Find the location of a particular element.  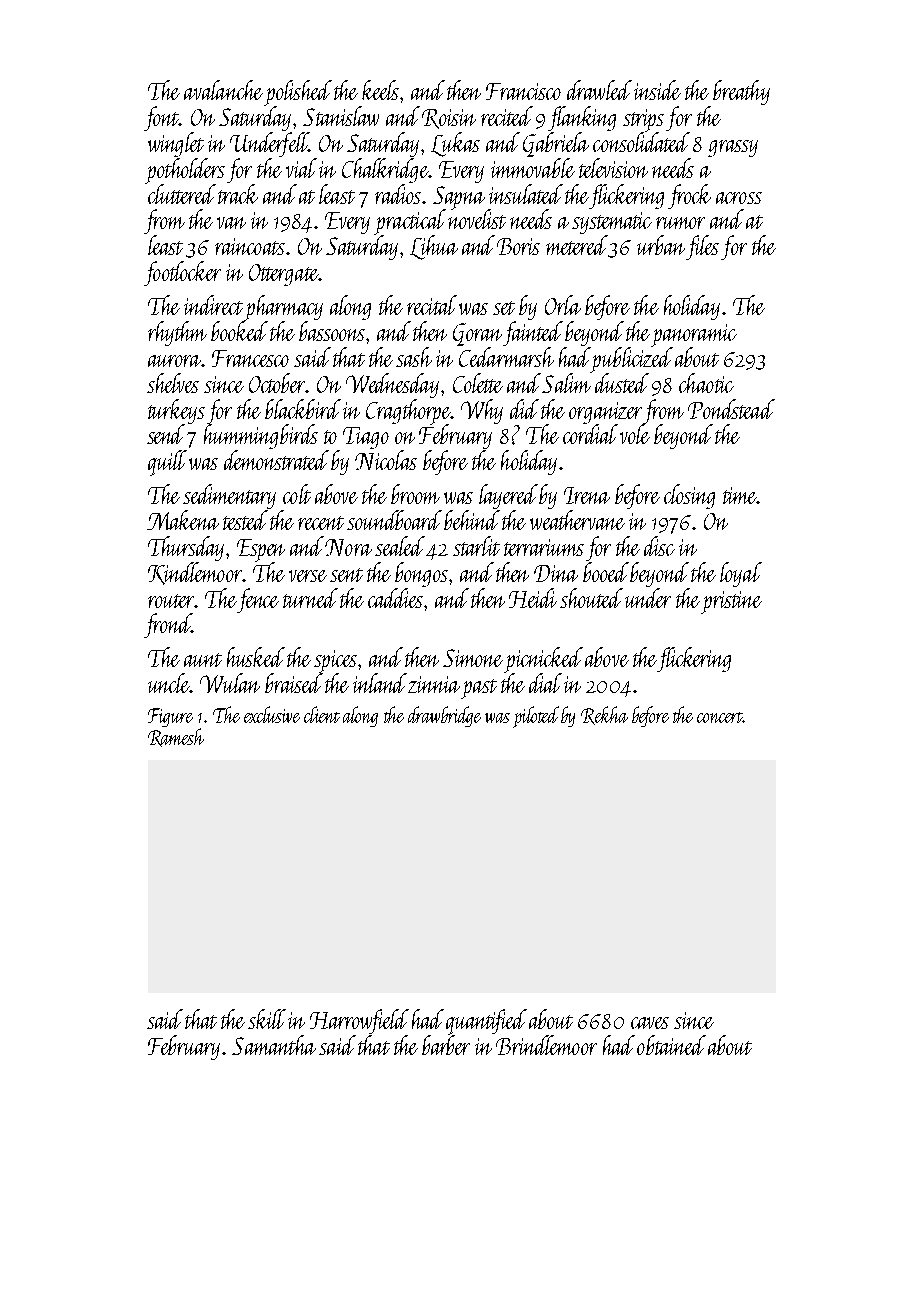

Kindlemoor is located at coordinates (195, 573).
